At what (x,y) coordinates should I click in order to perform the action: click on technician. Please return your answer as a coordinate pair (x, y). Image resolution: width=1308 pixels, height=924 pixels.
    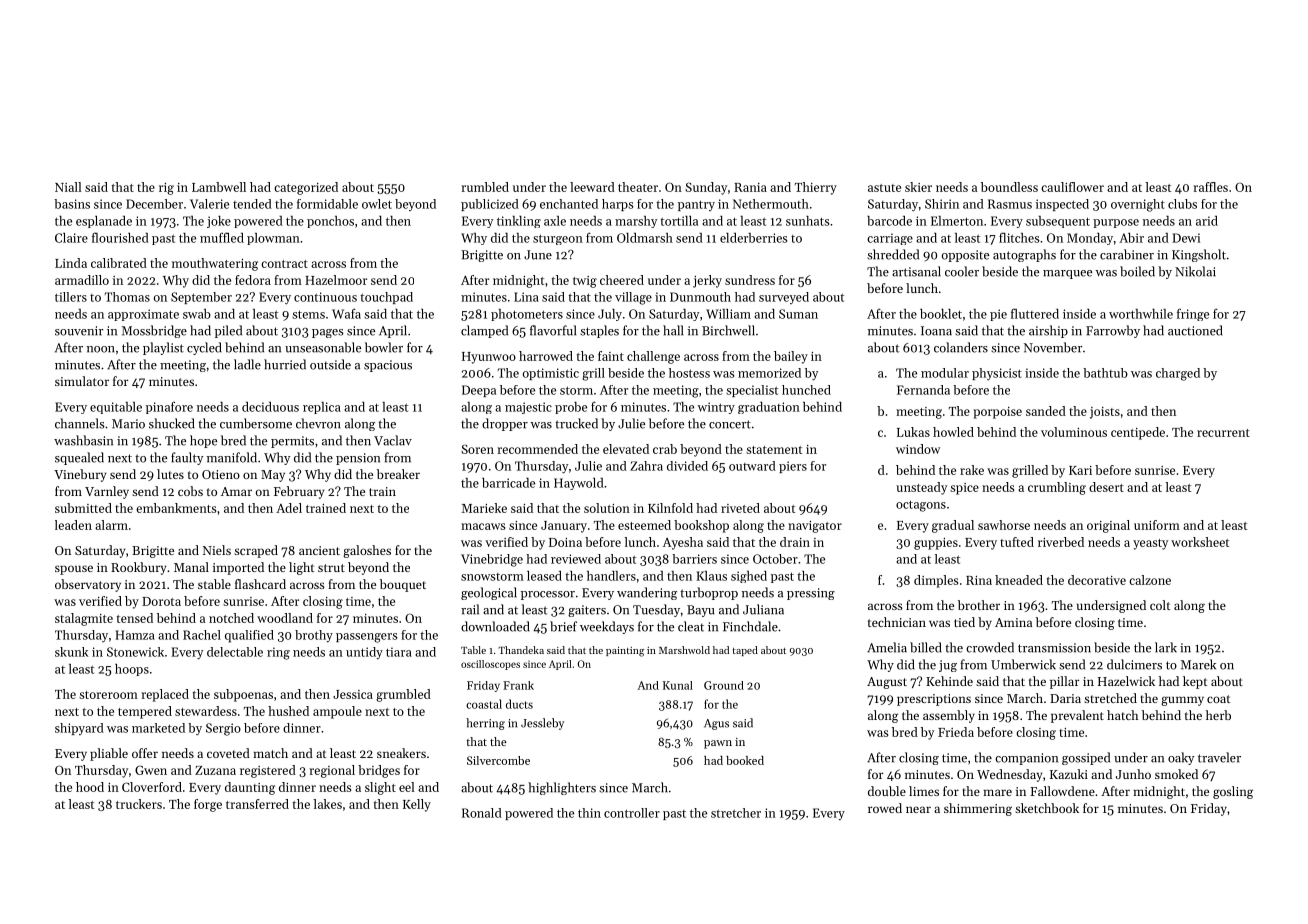
    Looking at the image, I should click on (897, 622).
